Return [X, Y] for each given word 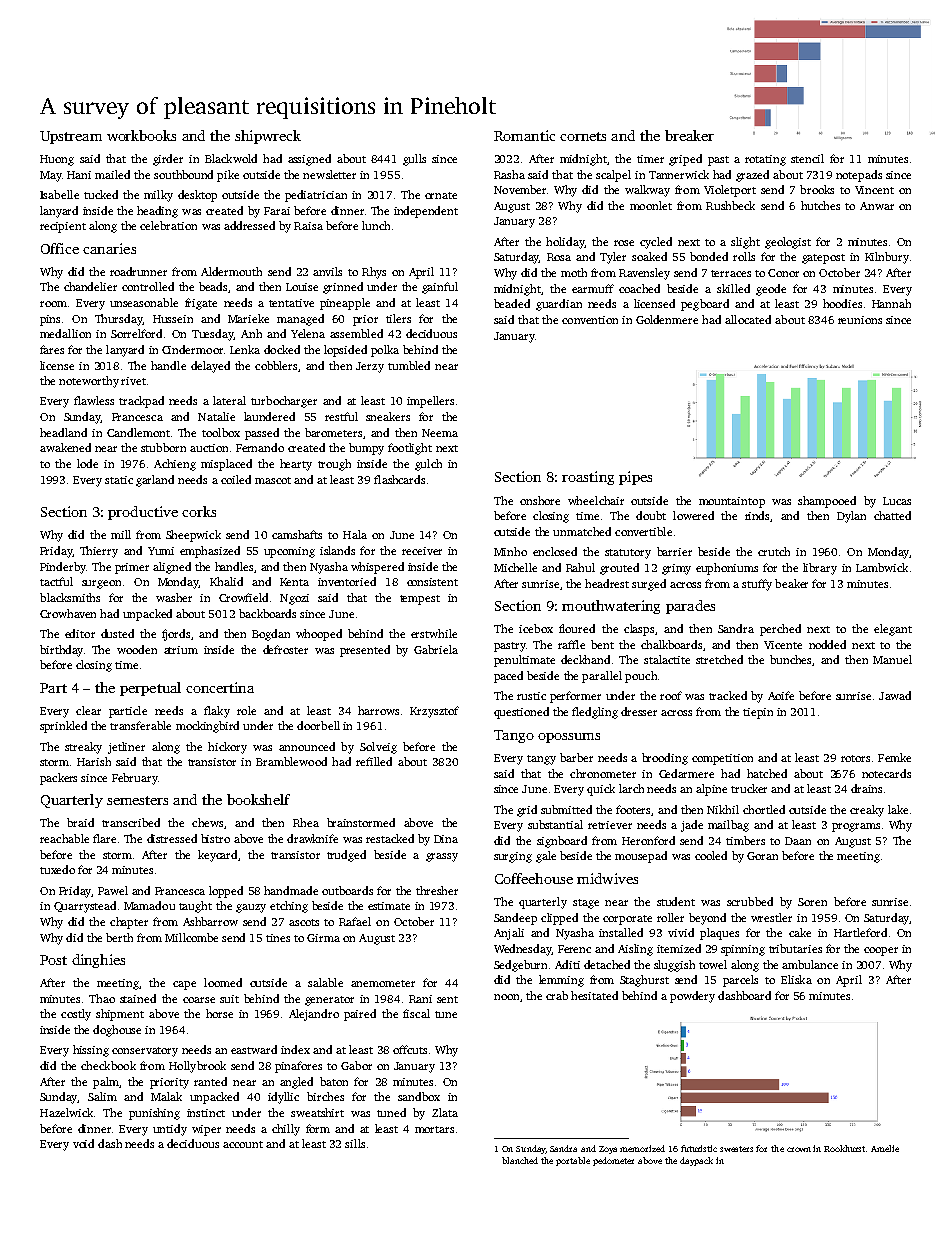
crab [557, 995]
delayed [210, 367]
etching [289, 907]
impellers [430, 402]
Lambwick [882, 567]
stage [586, 904]
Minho [510, 551]
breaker [689, 135]
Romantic [524, 135]
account [243, 1144]
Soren [812, 902]
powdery [692, 997]
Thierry [99, 552]
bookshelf [258, 799]
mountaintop [732, 502]
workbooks [141, 135]
